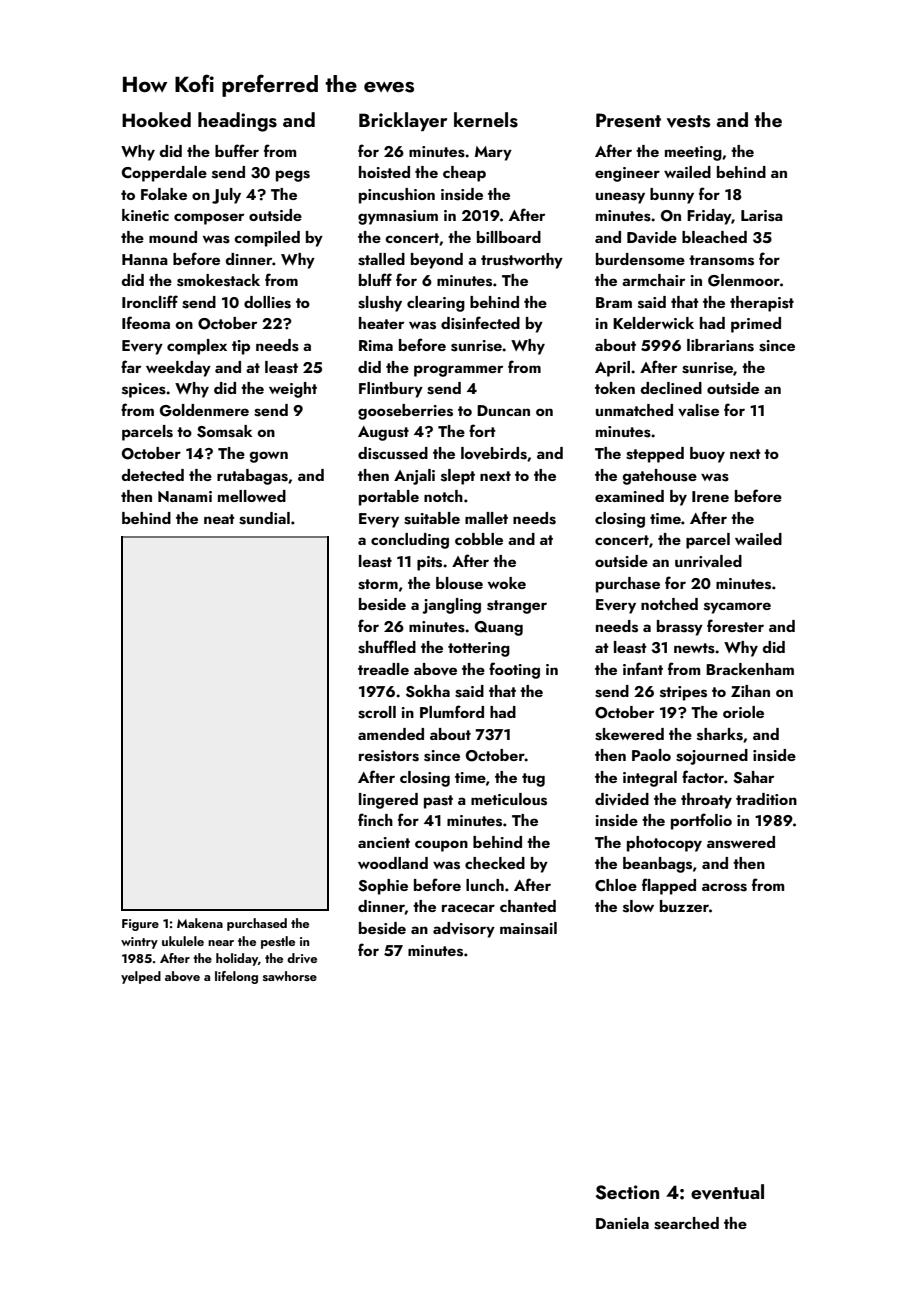 The image size is (924, 1308). I want to click on Mary, so click(493, 153).
